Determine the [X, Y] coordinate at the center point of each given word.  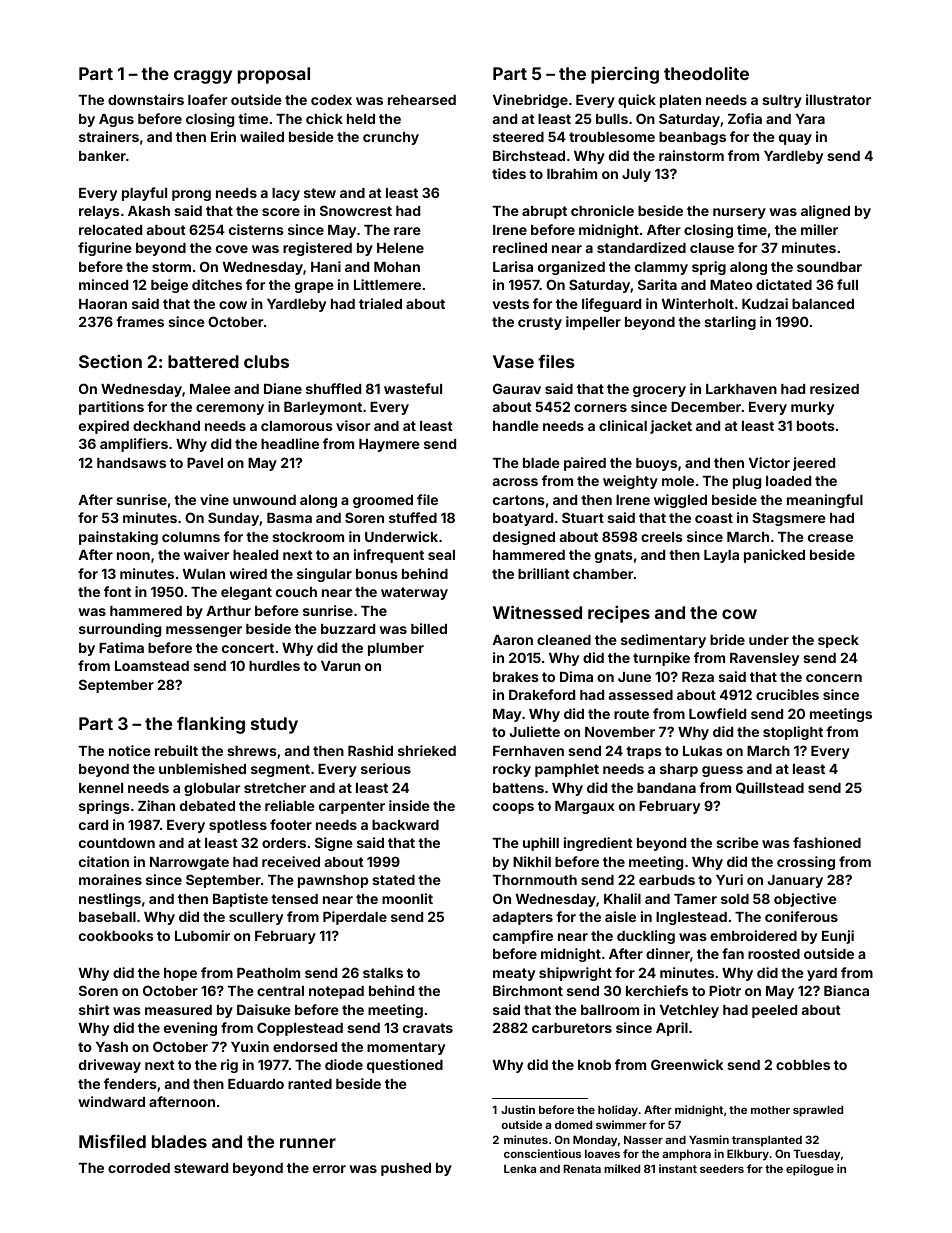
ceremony [230, 409]
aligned [825, 212]
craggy [203, 77]
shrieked [427, 750]
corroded [139, 1168]
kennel [101, 788]
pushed [406, 1169]
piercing [625, 75]
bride [727, 639]
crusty [540, 323]
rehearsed [422, 100]
